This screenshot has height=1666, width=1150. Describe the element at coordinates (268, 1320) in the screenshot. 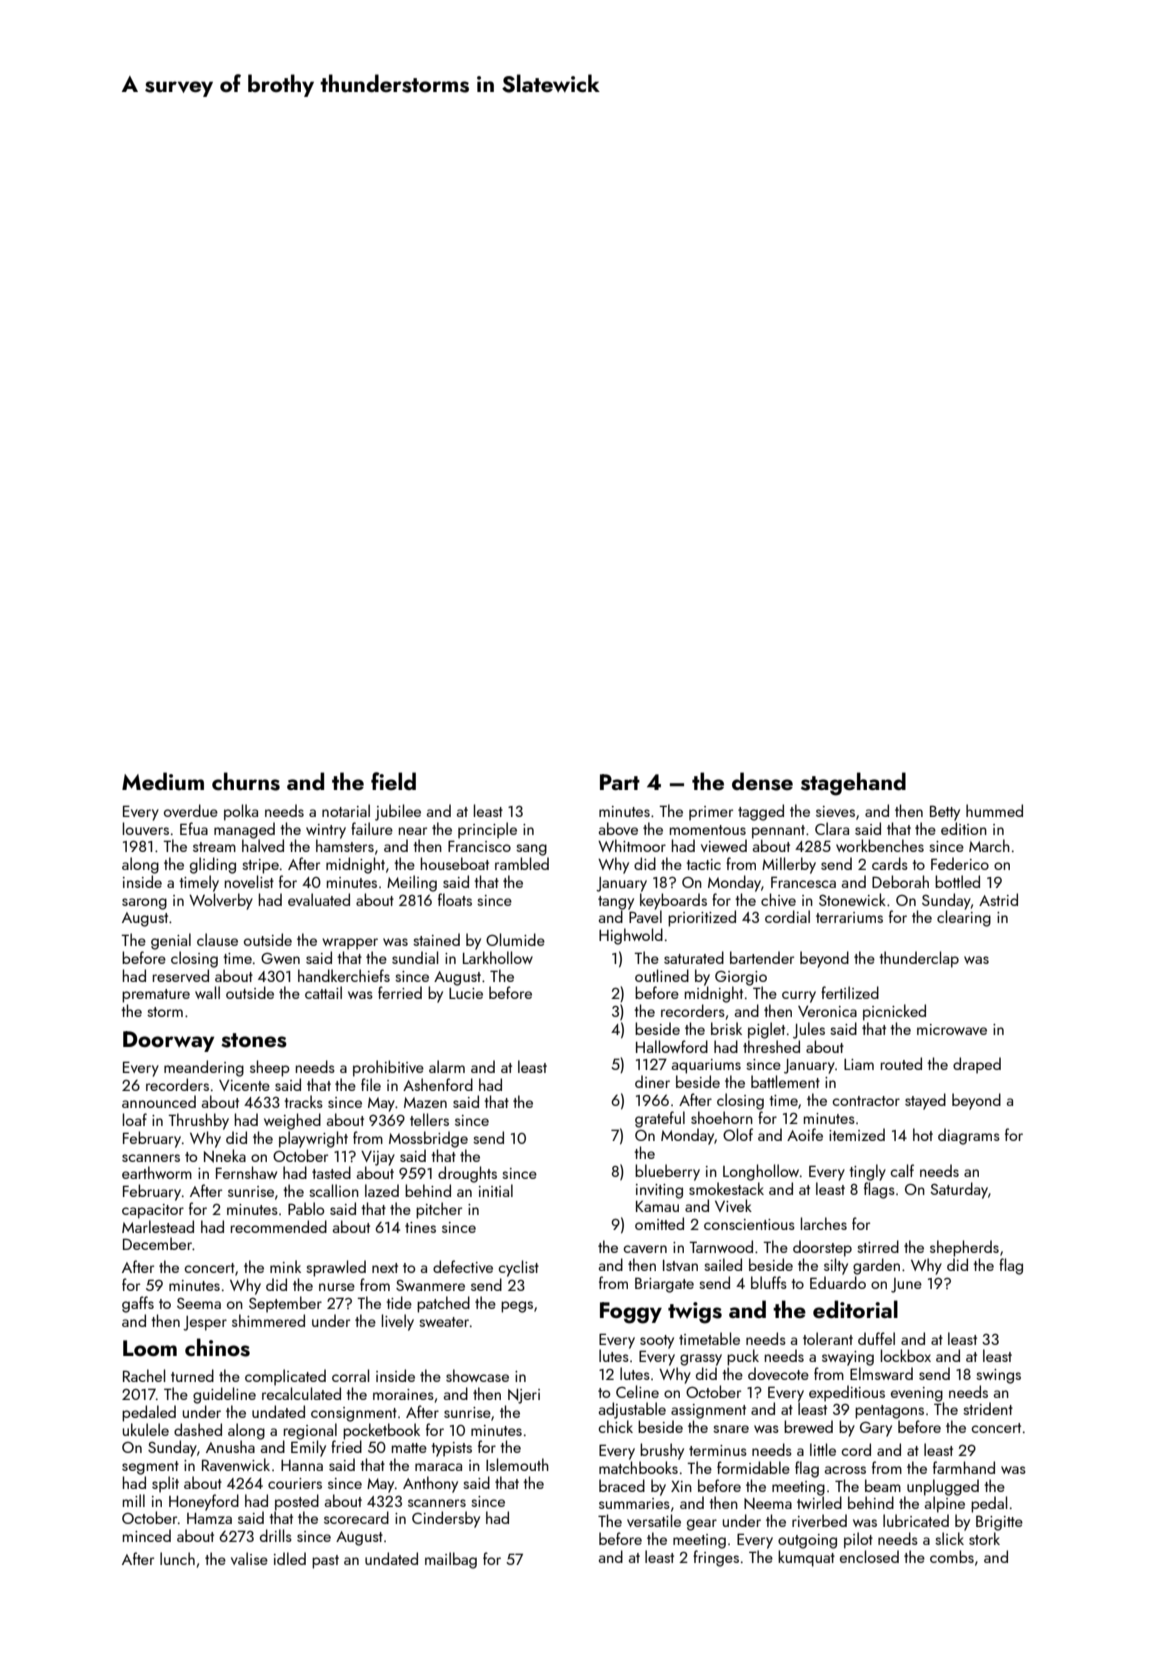

I see `shimmered` at that location.
